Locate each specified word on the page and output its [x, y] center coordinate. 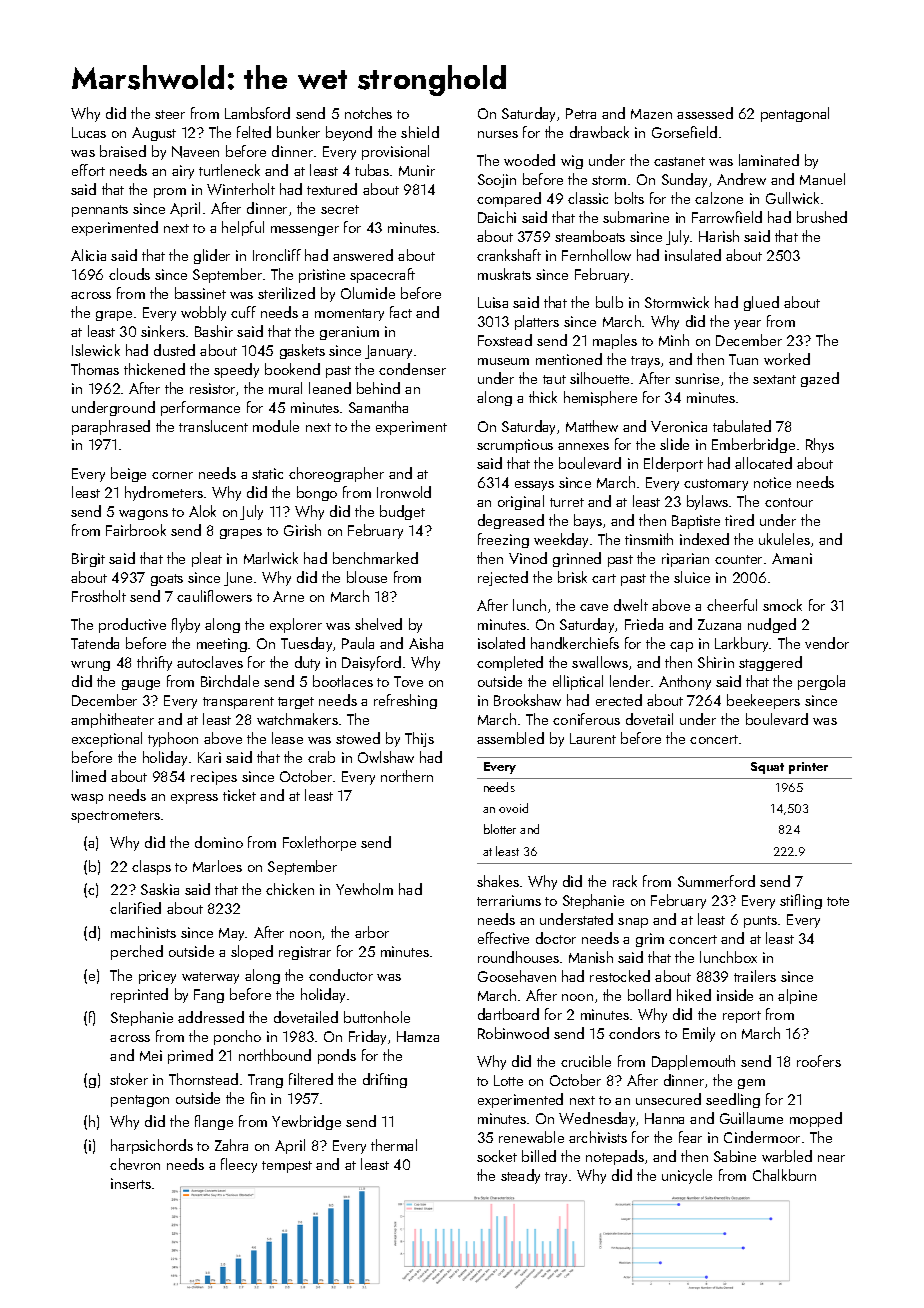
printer [808, 768]
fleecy [239, 1165]
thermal [394, 1145]
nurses [498, 134]
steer [170, 114]
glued [761, 303]
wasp [87, 799]
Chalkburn [784, 1175]
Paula [358, 643]
